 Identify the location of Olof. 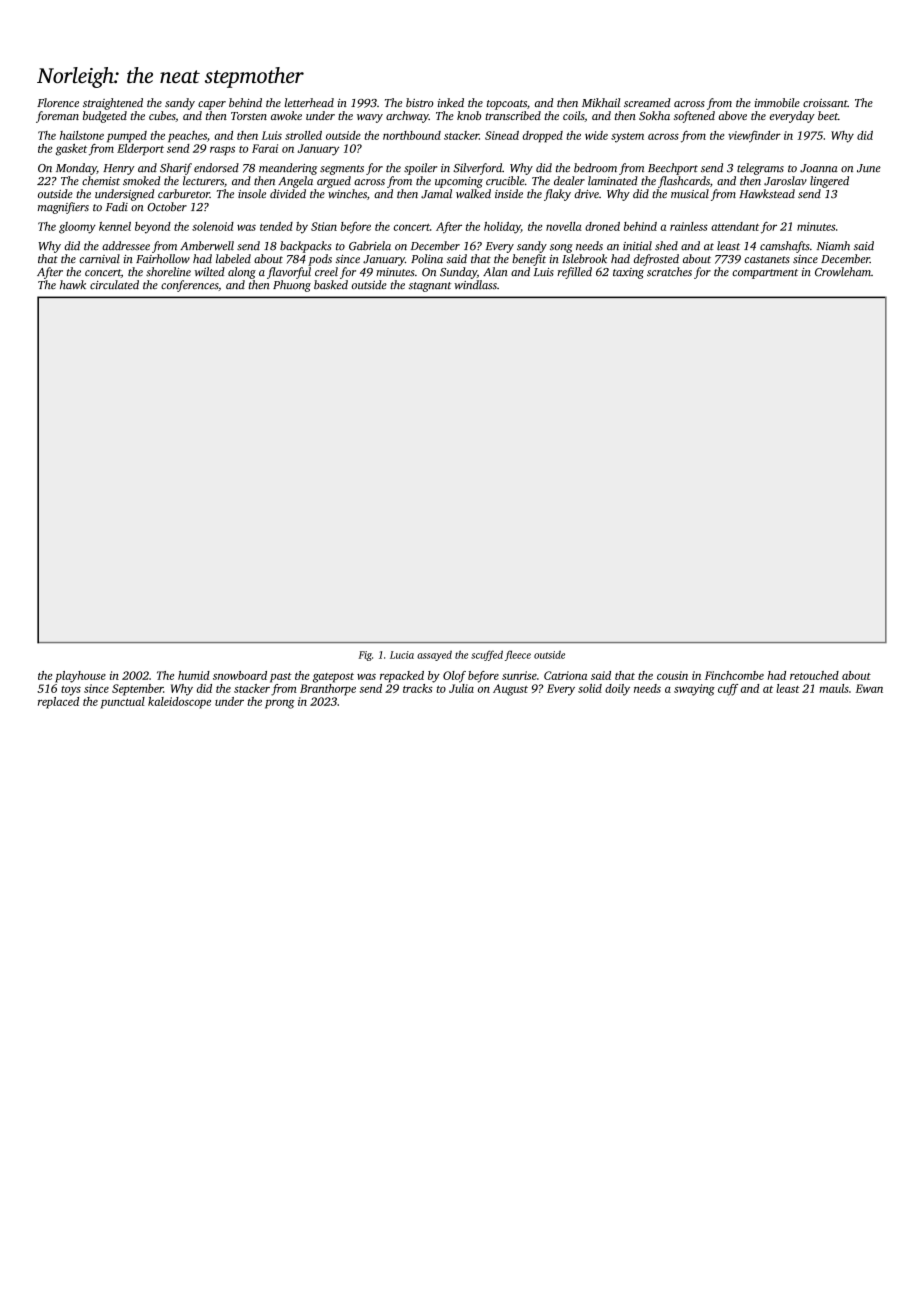
(454, 677).
